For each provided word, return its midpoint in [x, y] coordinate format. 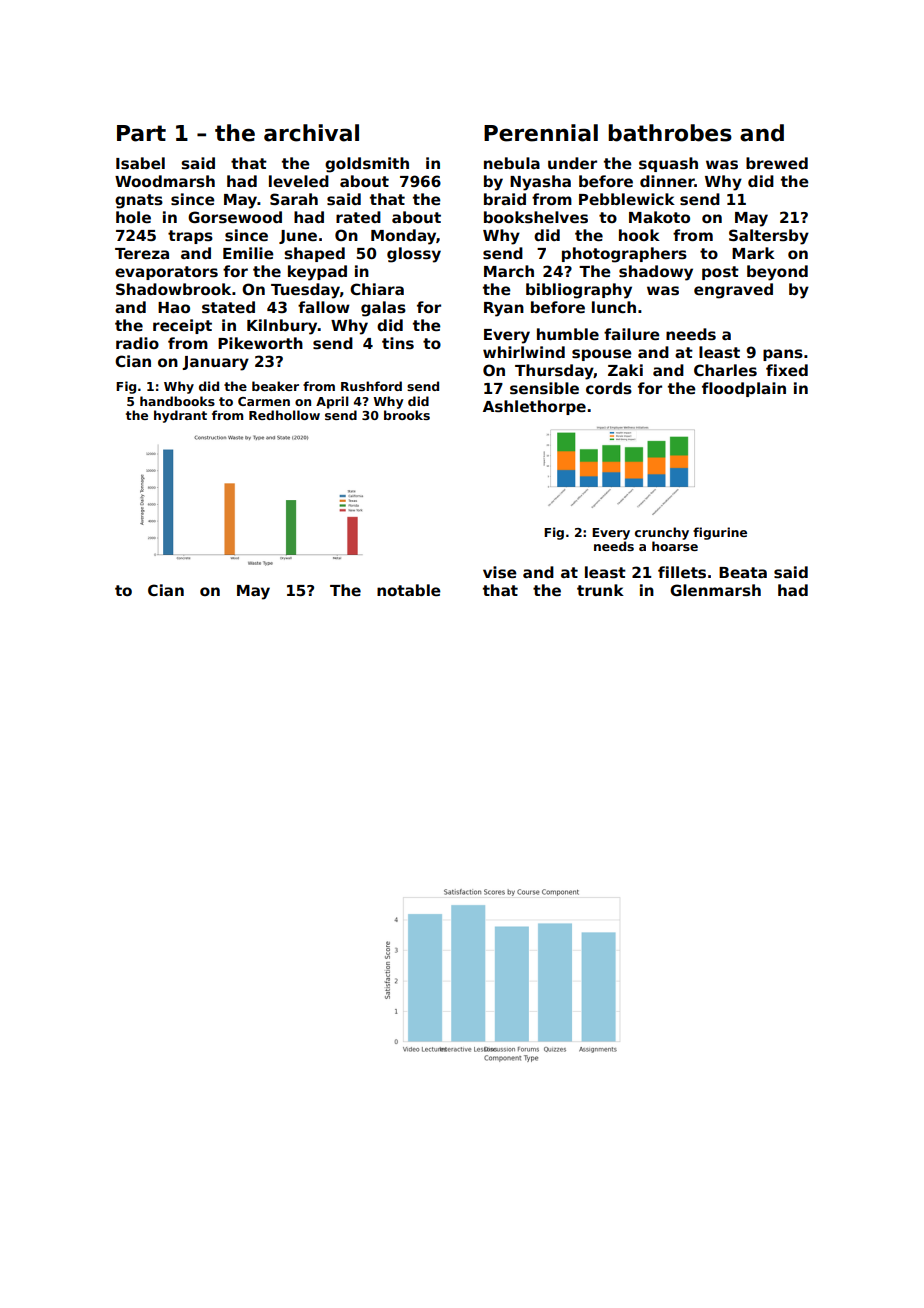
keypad [317, 273]
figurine [720, 533]
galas [383, 309]
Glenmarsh [715, 590]
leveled [299, 181]
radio [137, 343]
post [720, 273]
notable [409, 590]
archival [311, 133]
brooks [407, 415]
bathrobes [670, 133]
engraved [733, 291]
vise [500, 572]
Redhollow [284, 415]
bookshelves [536, 217]
